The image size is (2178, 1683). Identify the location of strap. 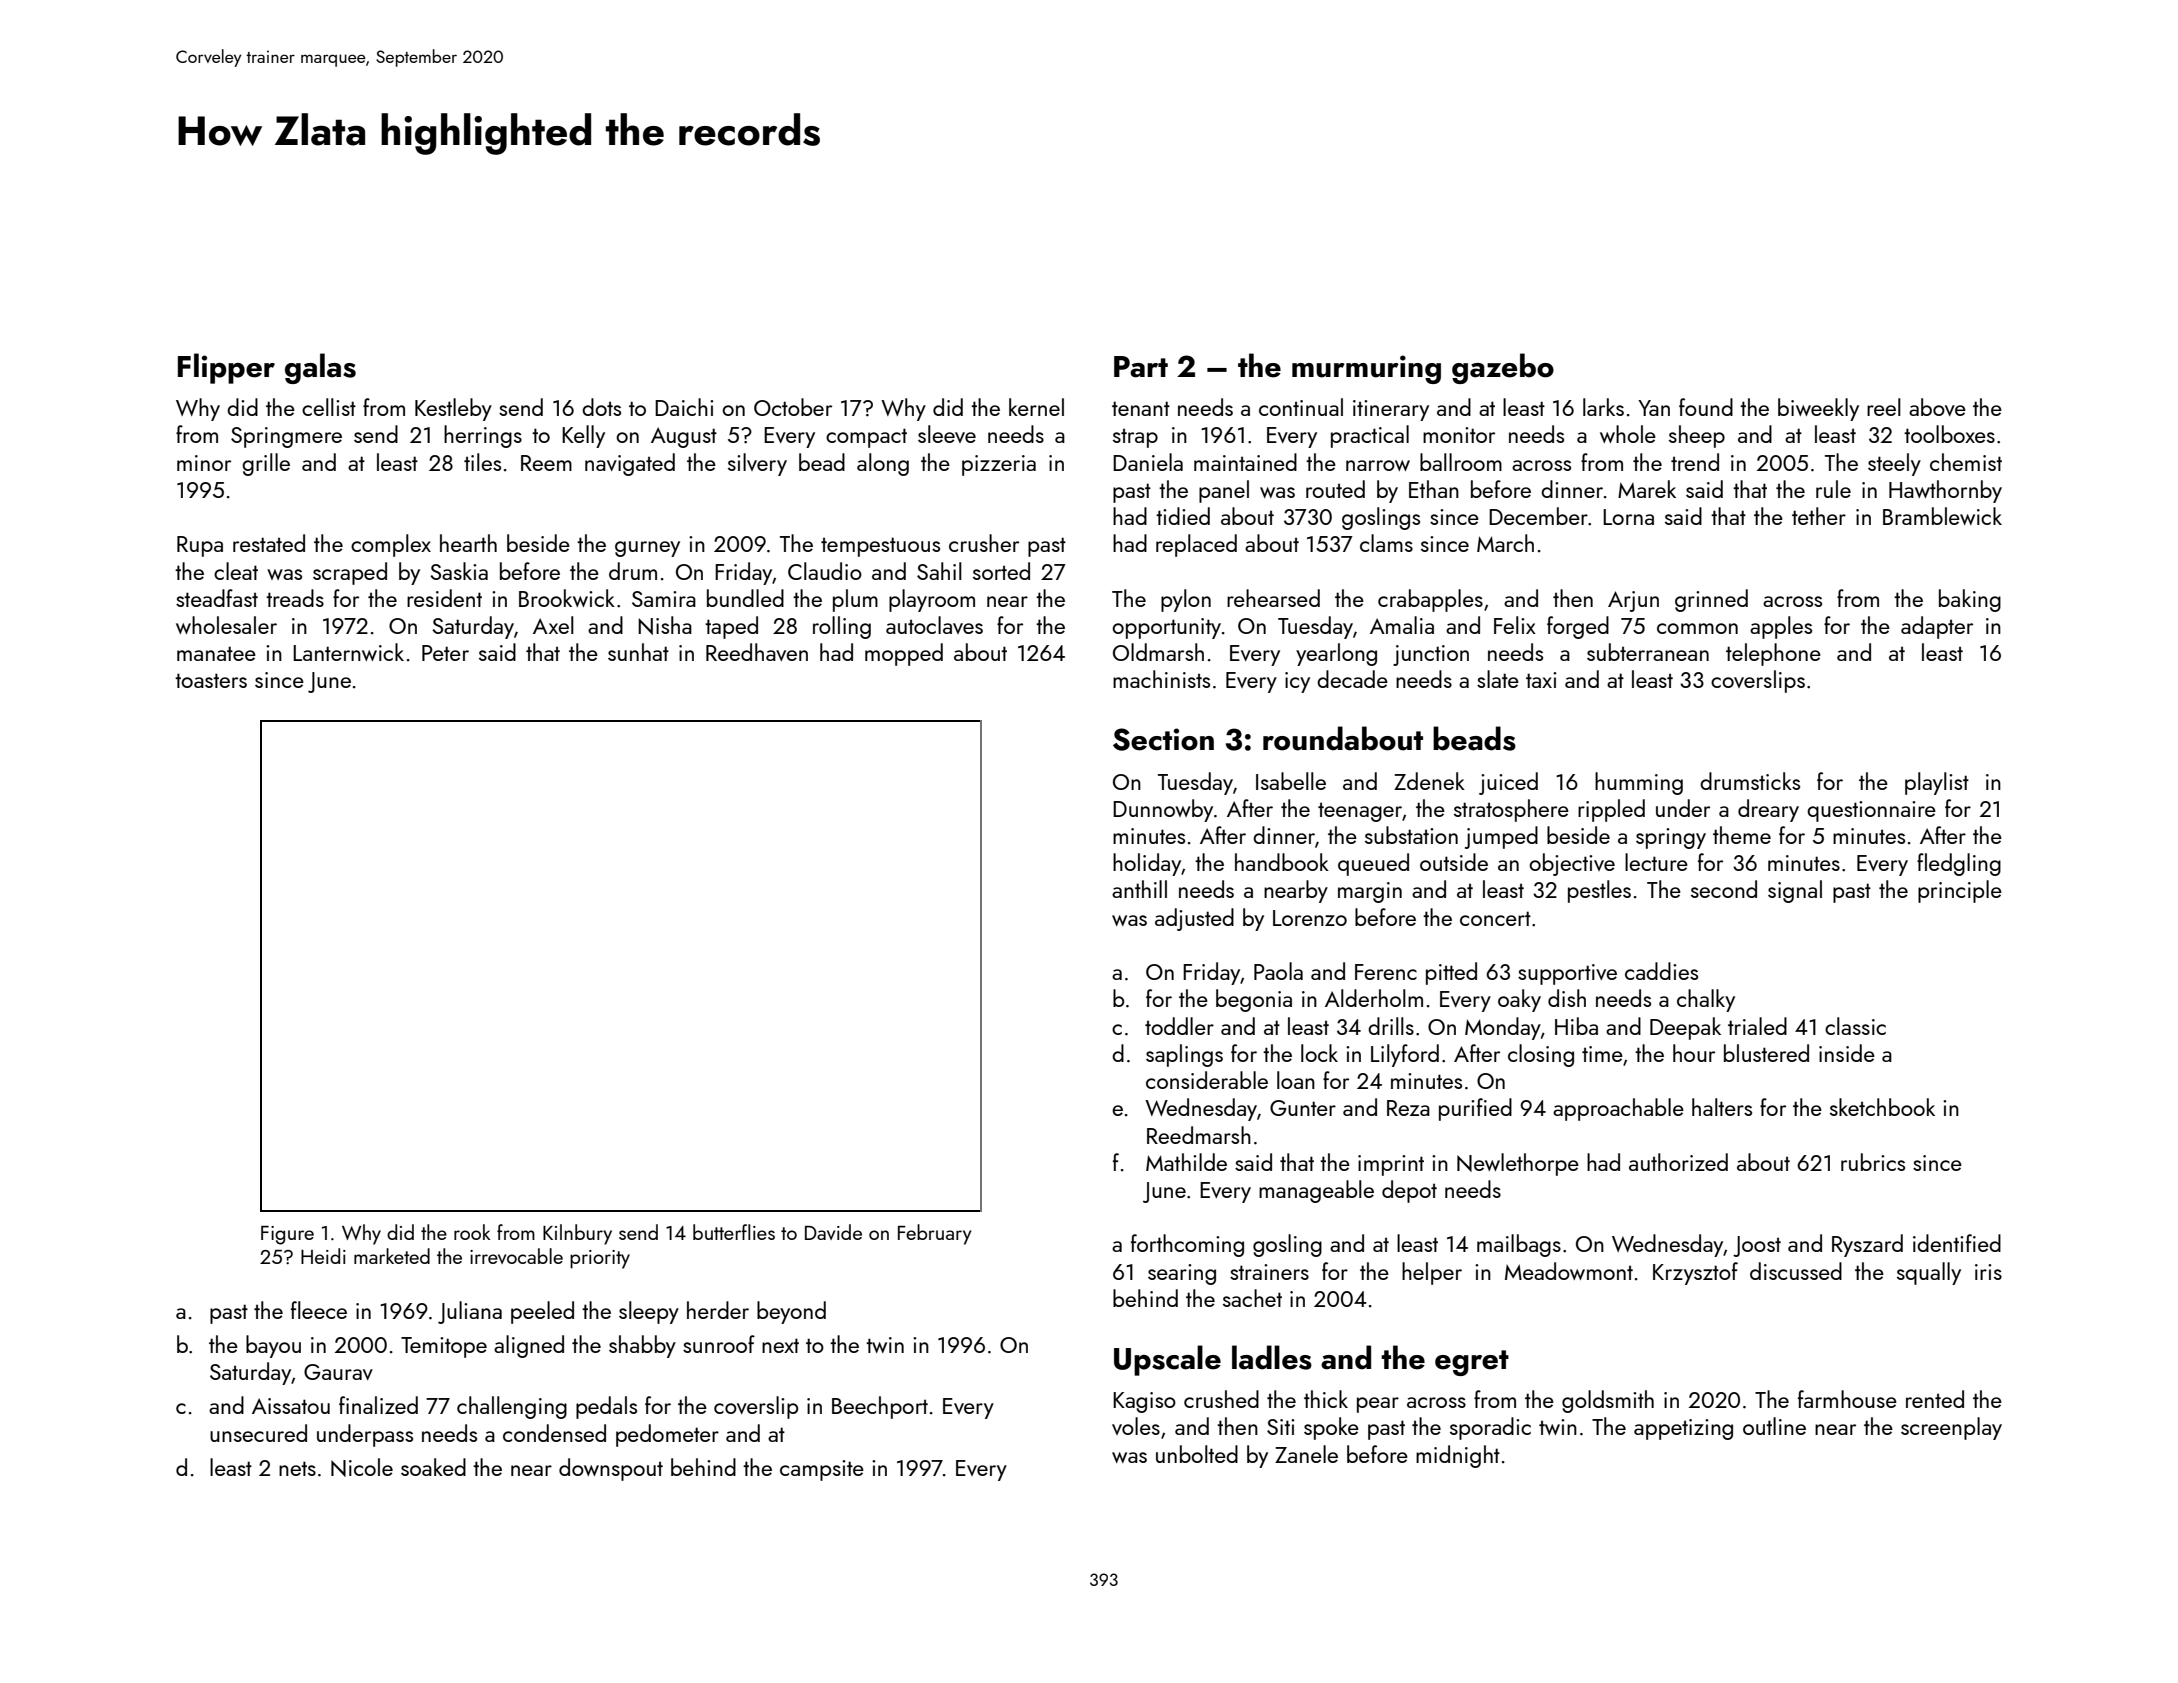
(1135, 438).
